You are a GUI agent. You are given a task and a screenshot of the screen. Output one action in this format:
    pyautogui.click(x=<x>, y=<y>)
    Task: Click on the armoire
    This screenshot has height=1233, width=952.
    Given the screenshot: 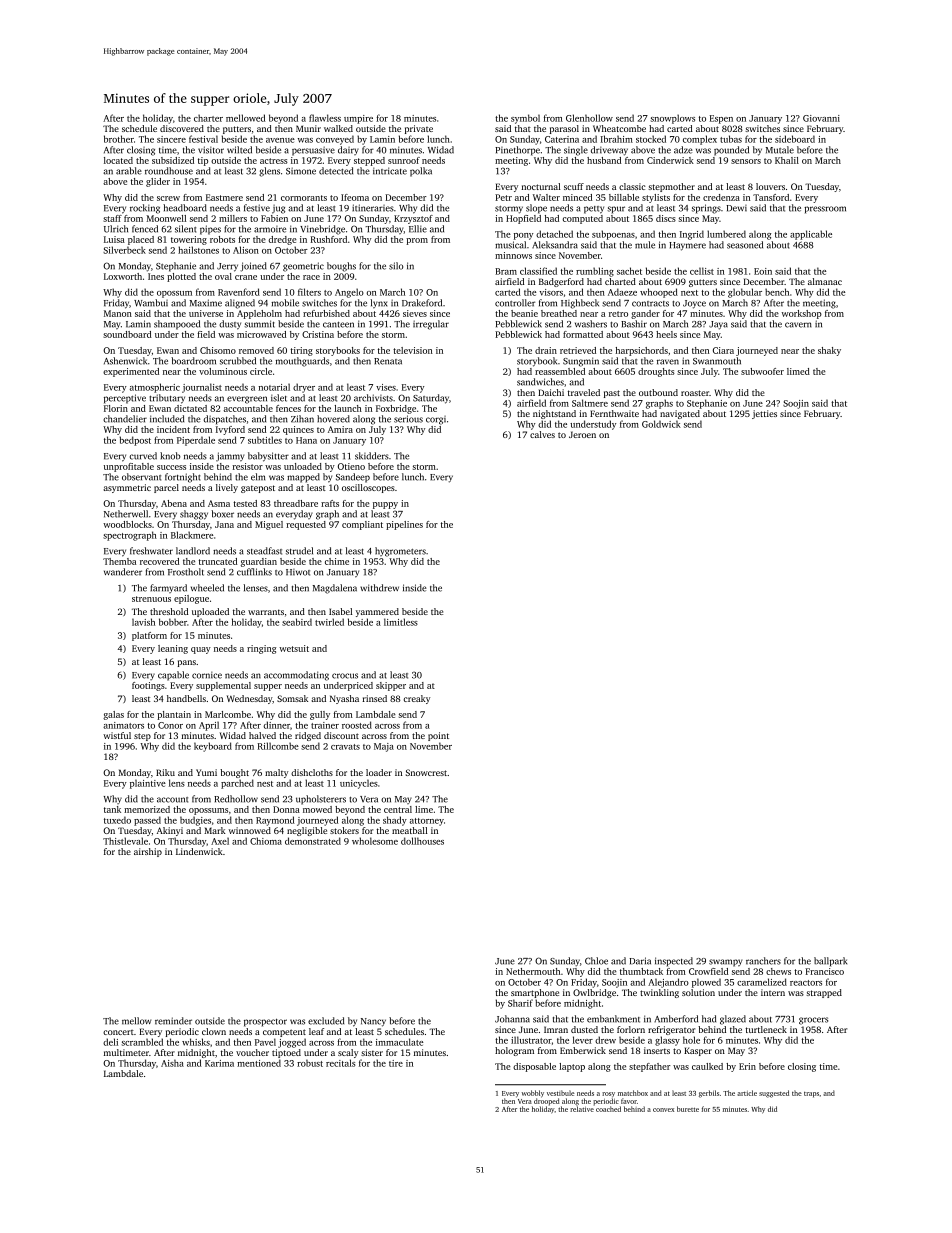 What is the action you would take?
    pyautogui.click(x=270, y=229)
